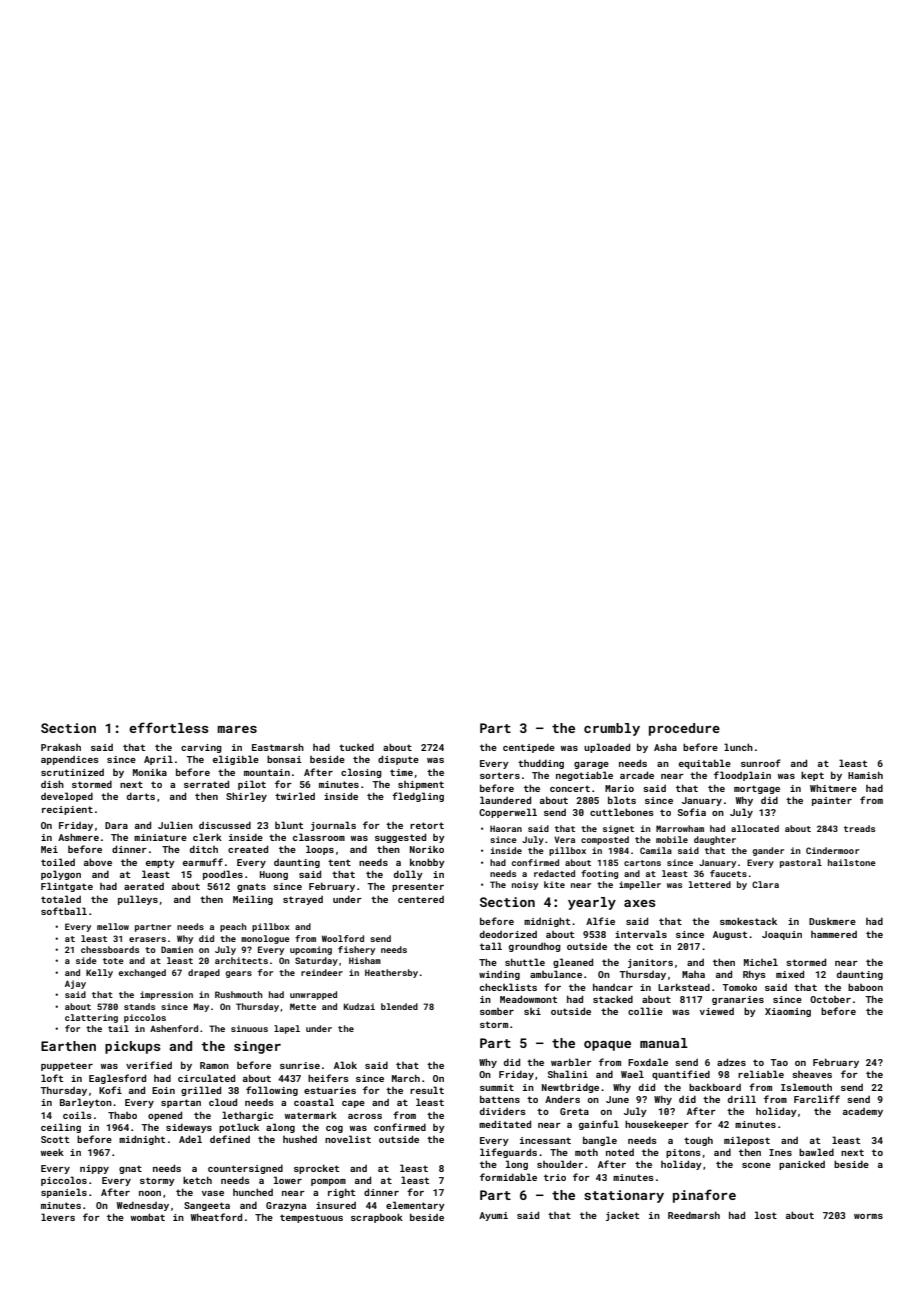  Describe the element at coordinates (852, 862) in the screenshot. I see `hailstone` at that location.
